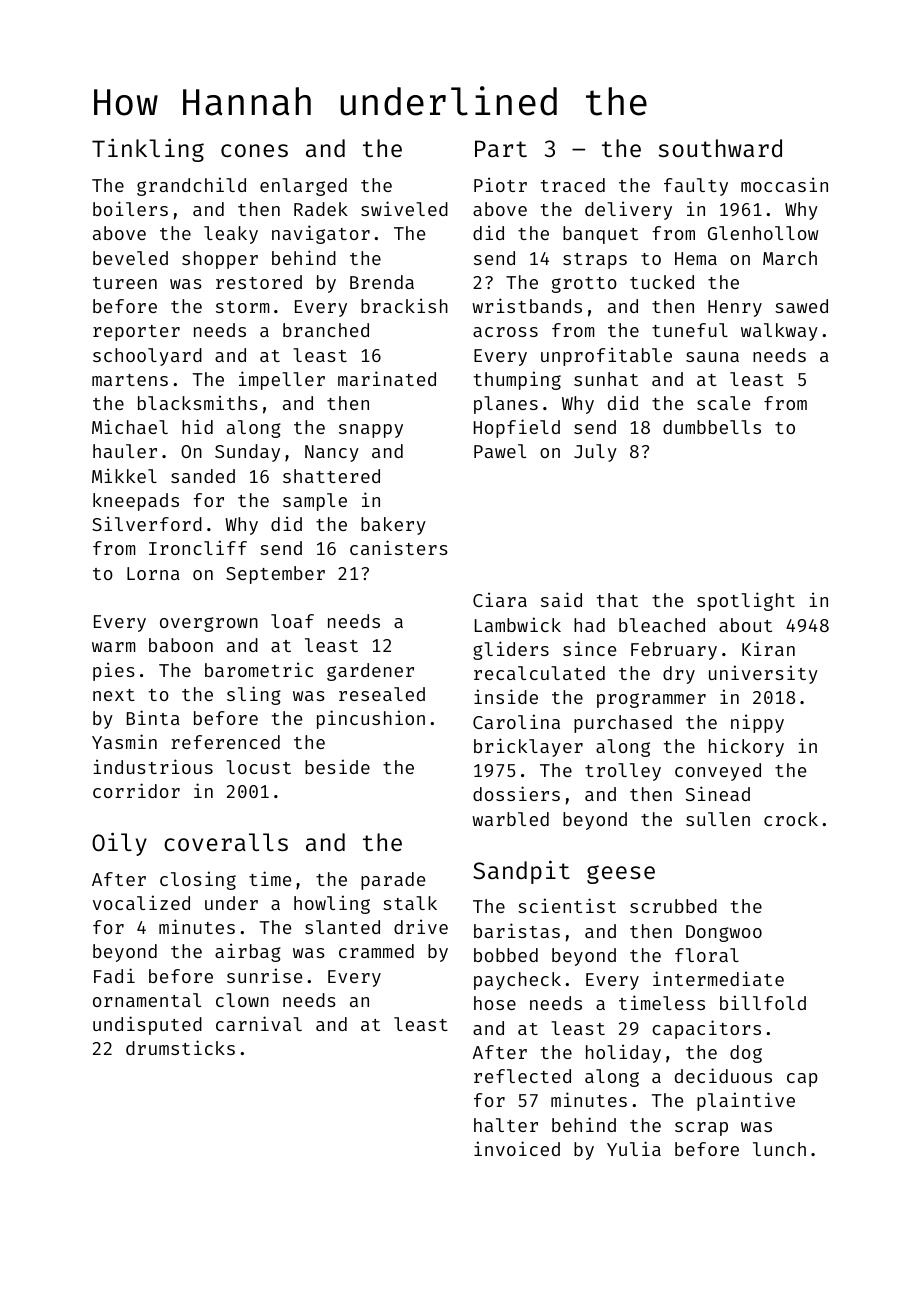 The width and height of the document is (924, 1308). What do you see at coordinates (790, 258) in the document?
I see `March` at bounding box center [790, 258].
